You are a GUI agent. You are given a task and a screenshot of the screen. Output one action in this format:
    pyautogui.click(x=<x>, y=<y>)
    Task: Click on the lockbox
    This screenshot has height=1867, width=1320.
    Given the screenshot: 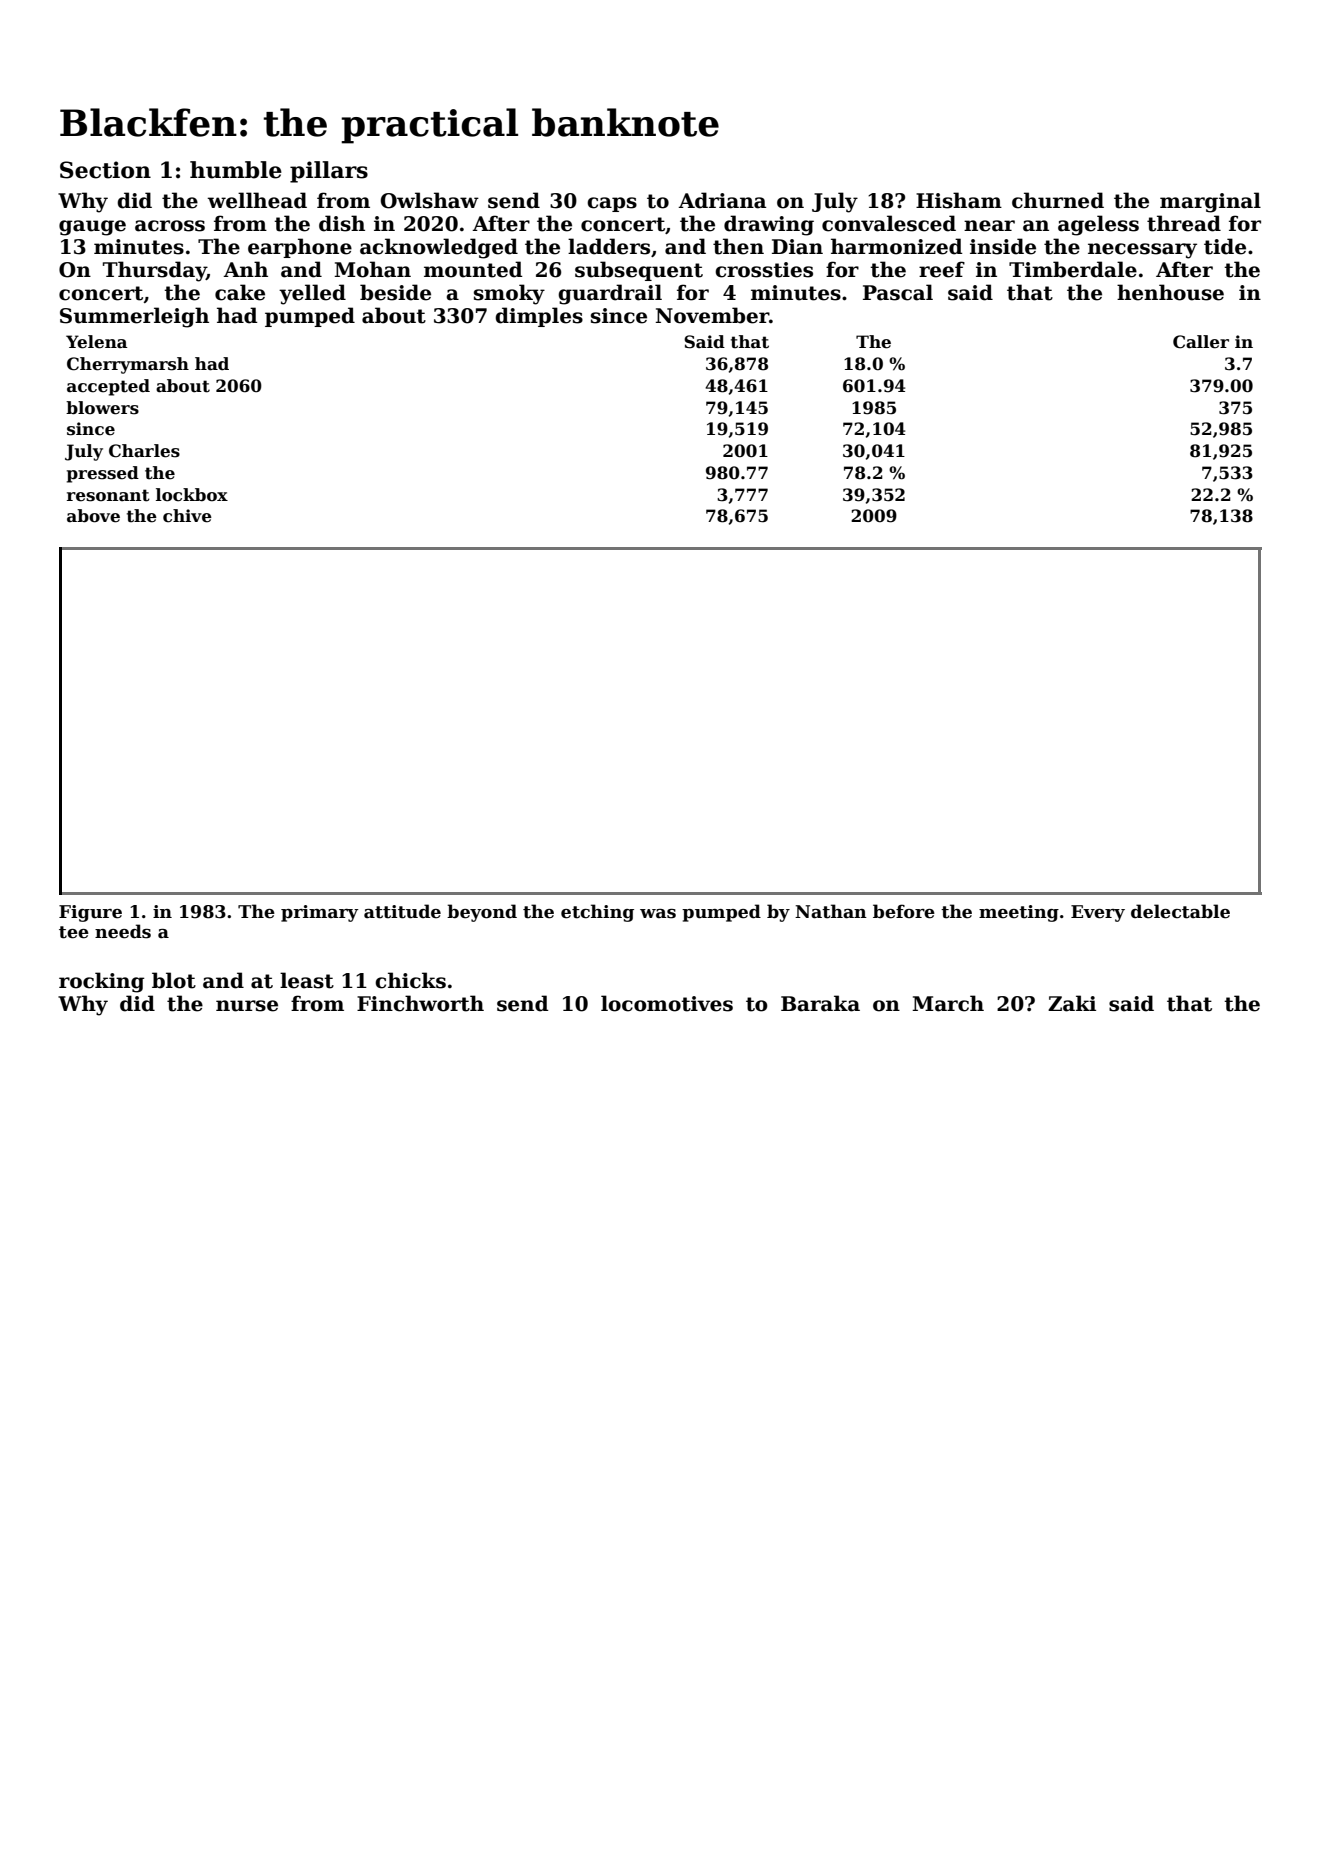 What is the action you would take?
    pyautogui.click(x=192, y=495)
